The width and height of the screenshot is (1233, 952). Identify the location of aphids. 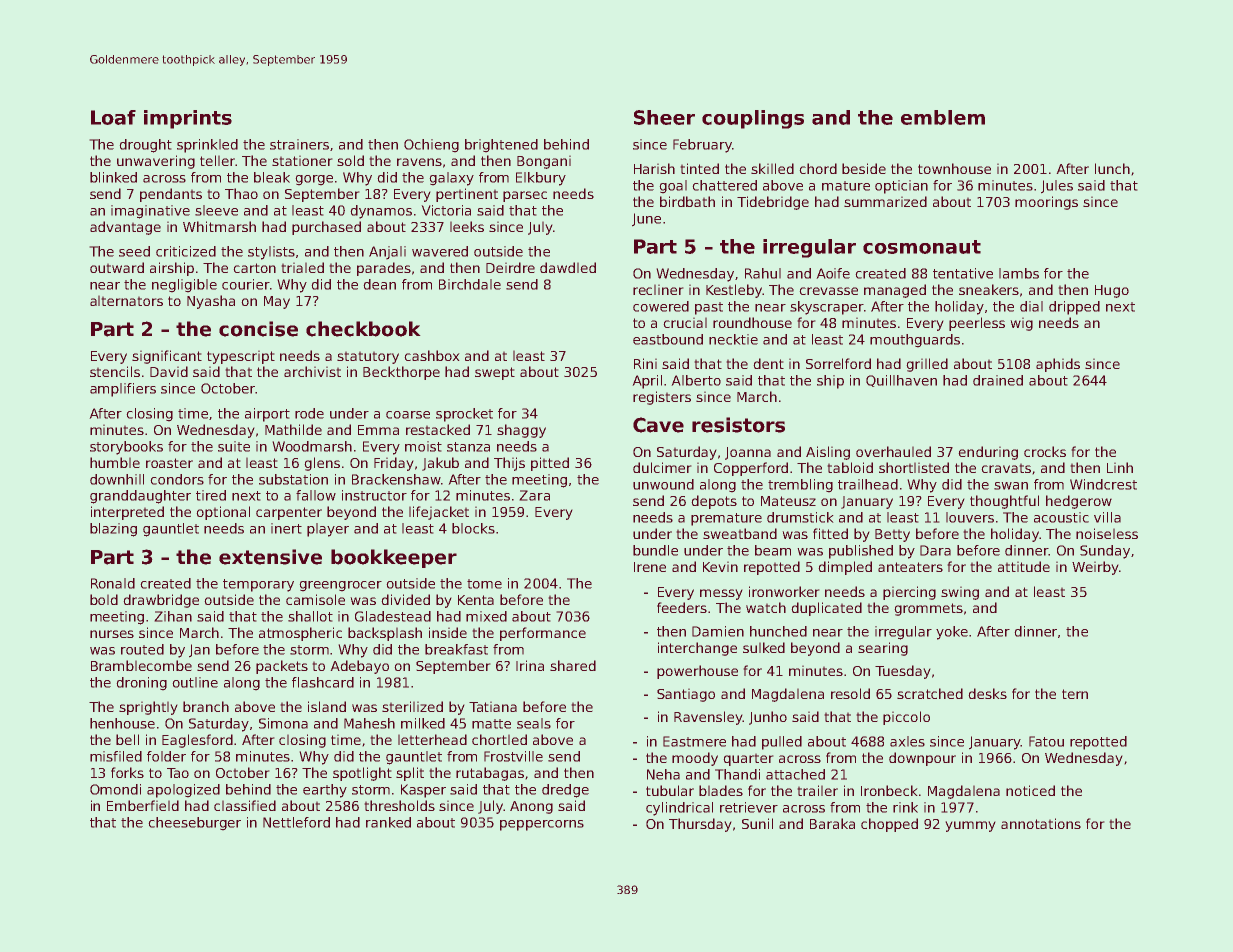
(1058, 365).
